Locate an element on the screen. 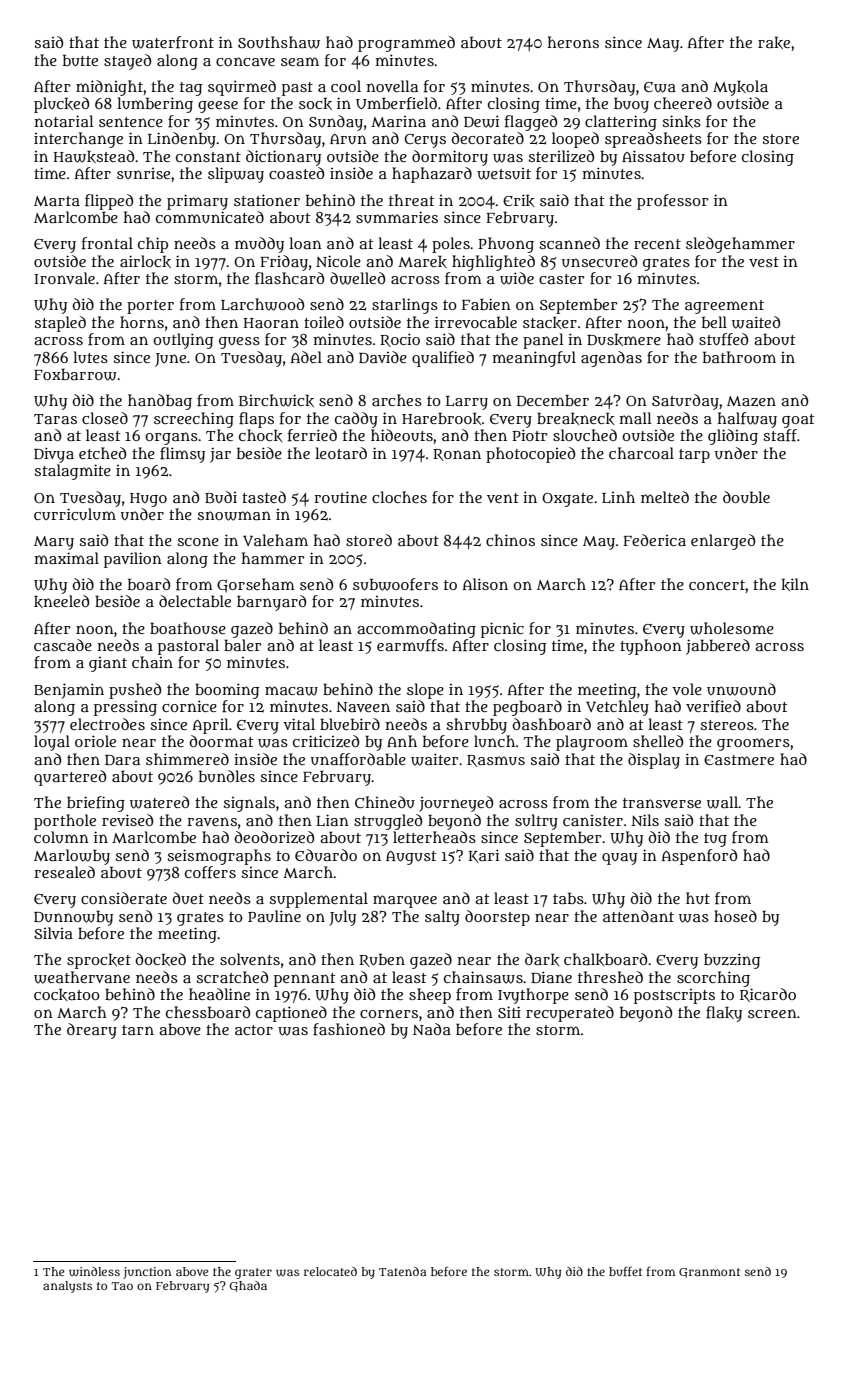 The width and height of the screenshot is (849, 1400). Tatenda is located at coordinates (402, 1271).
